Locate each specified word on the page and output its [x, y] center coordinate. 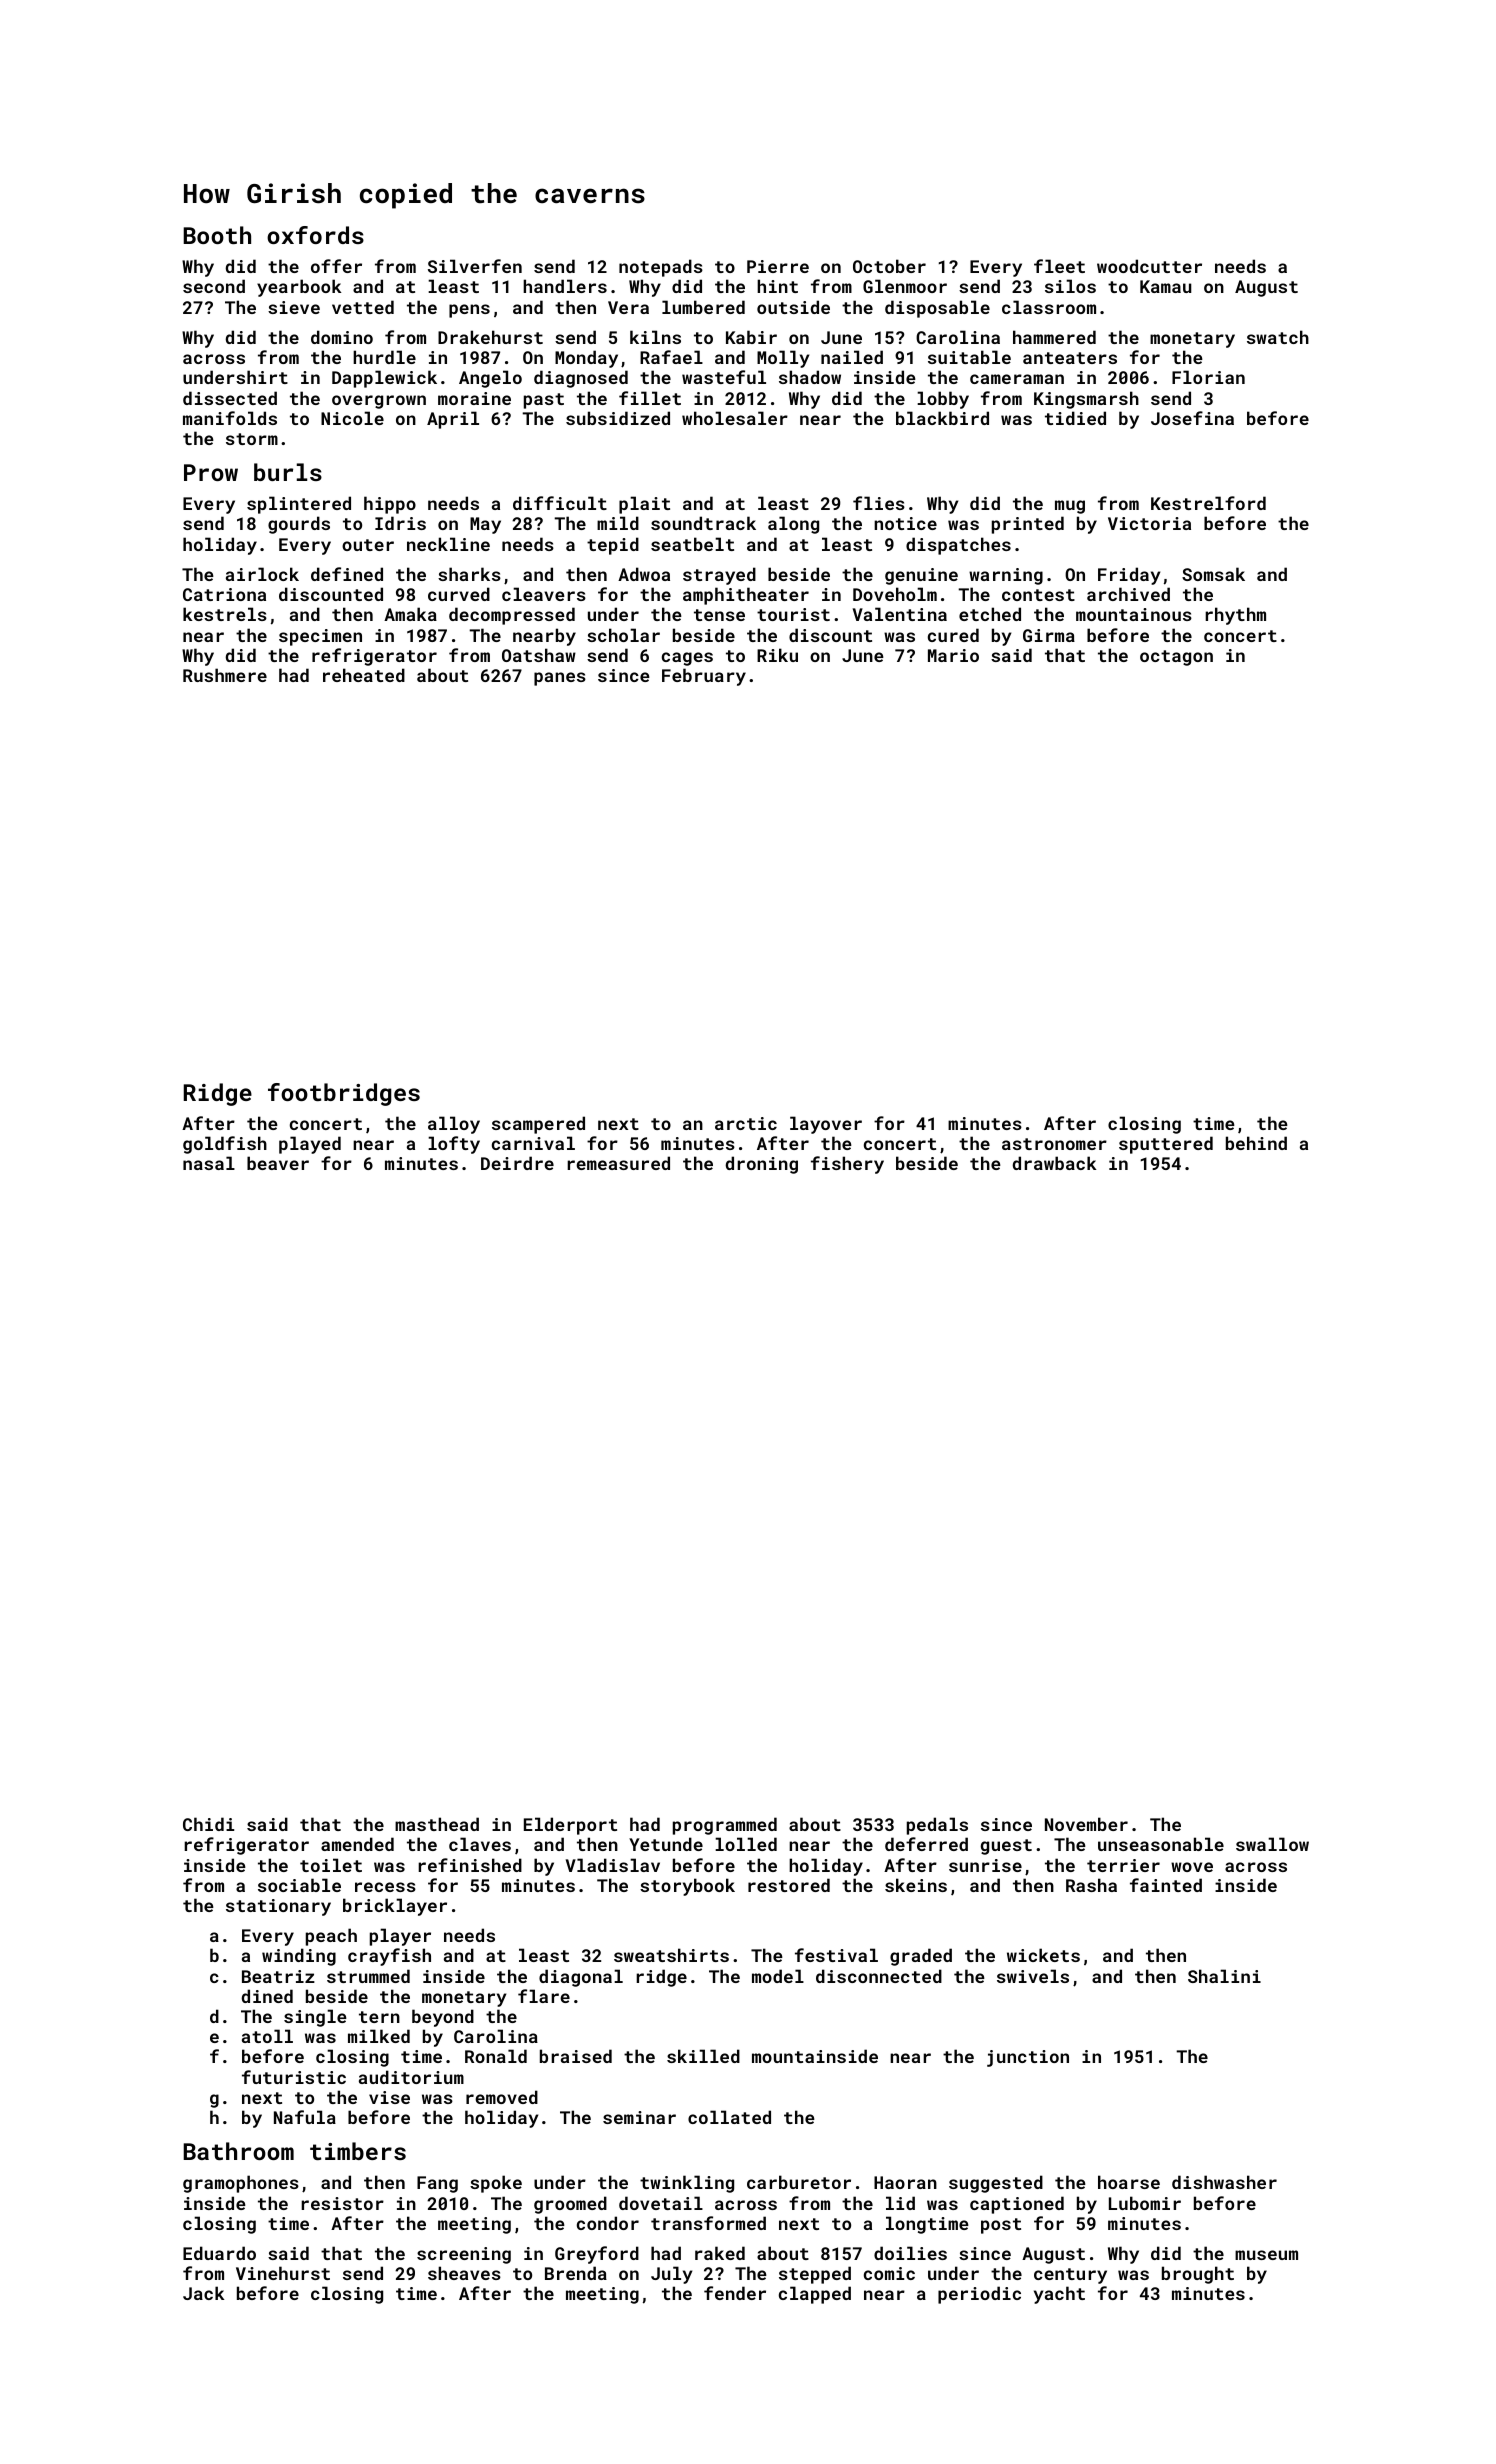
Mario [953, 655]
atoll [267, 2036]
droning [761, 1165]
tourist [793, 614]
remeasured [618, 1163]
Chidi [208, 1824]
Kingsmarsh [1086, 400]
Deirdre [517, 1163]
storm [252, 439]
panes [560, 679]
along [793, 525]
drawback [1054, 1163]
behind [1256, 1143]
